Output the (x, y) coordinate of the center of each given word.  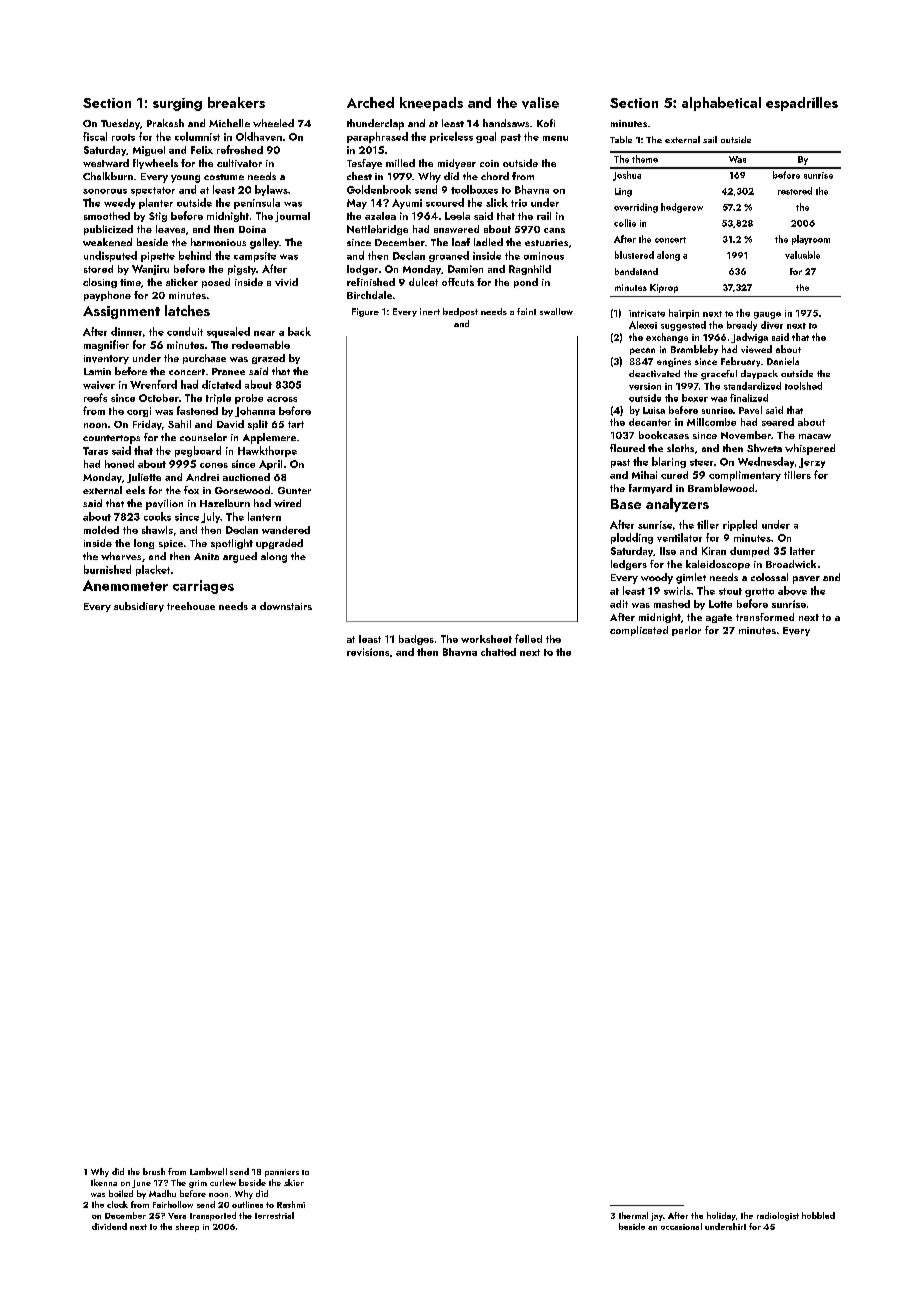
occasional (681, 1226)
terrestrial (274, 1215)
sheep (187, 1227)
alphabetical (721, 104)
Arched (370, 102)
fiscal (95, 136)
